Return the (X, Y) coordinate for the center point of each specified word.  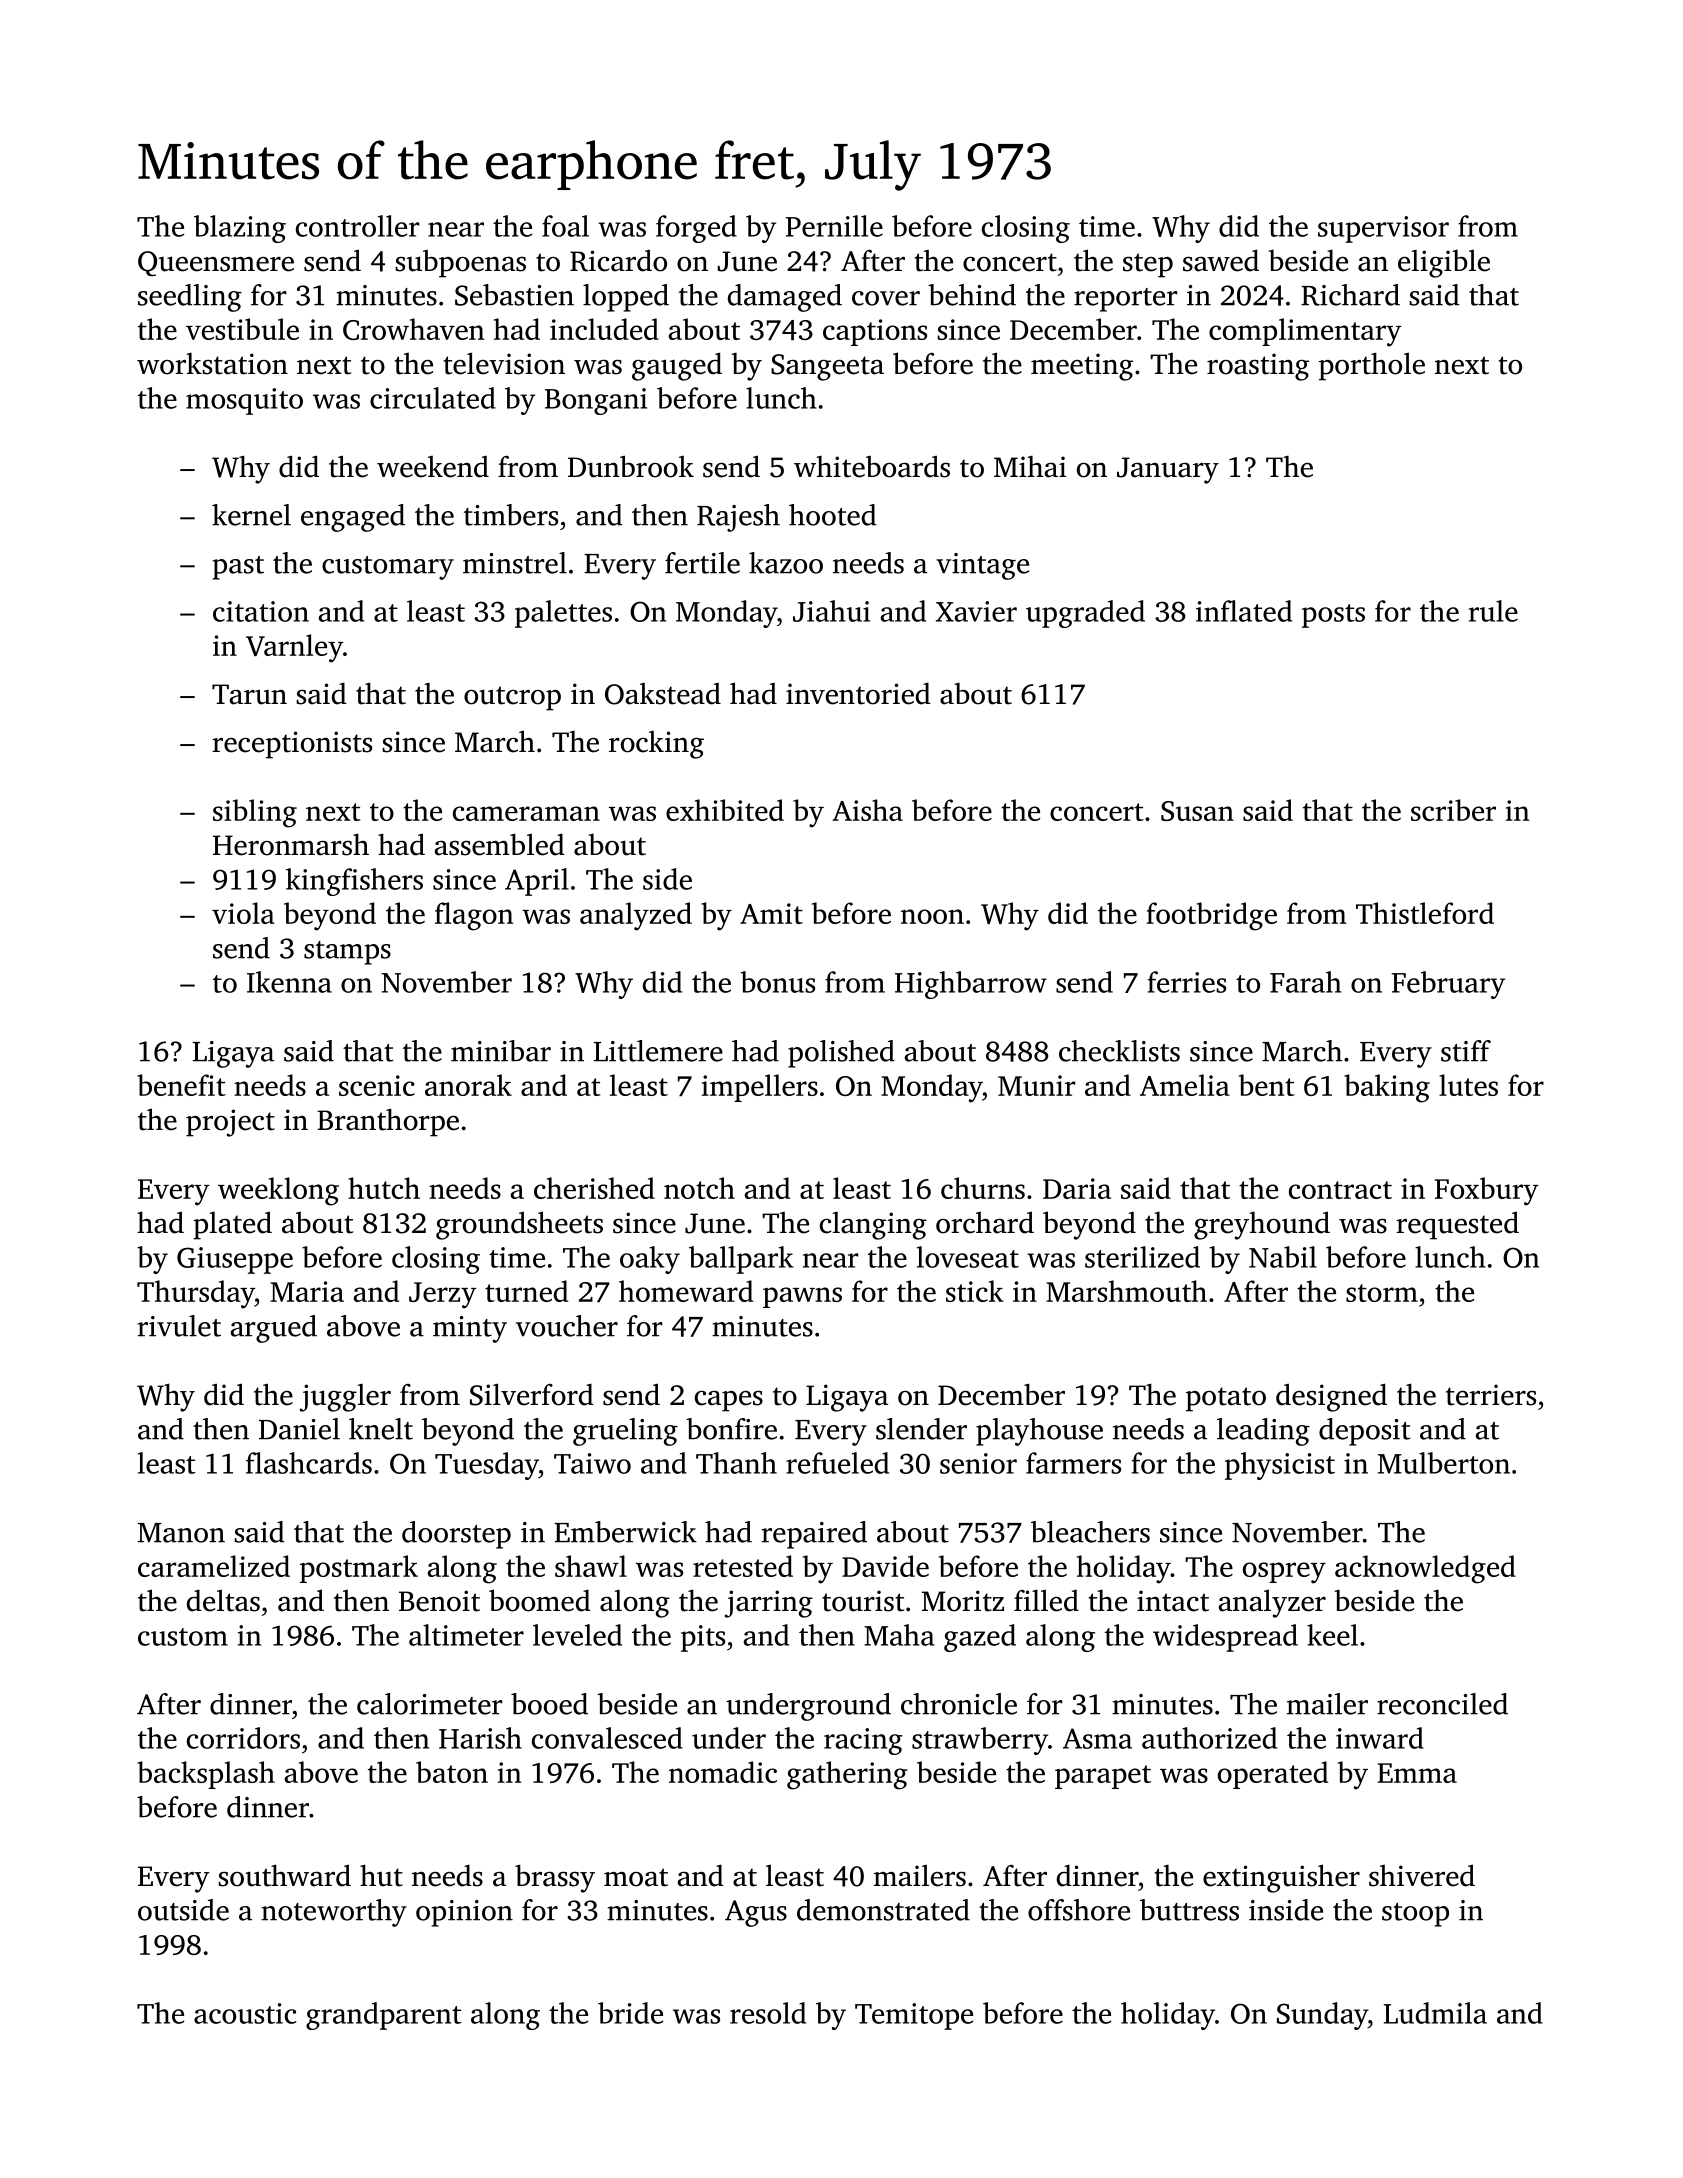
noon (932, 916)
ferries (1186, 982)
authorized (1209, 1738)
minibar (501, 1051)
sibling (255, 813)
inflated (1244, 611)
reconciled (1442, 1704)
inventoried (858, 693)
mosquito (244, 401)
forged (696, 229)
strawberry (980, 1741)
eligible (1444, 263)
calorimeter (430, 1704)
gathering (847, 1775)
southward (284, 1875)
